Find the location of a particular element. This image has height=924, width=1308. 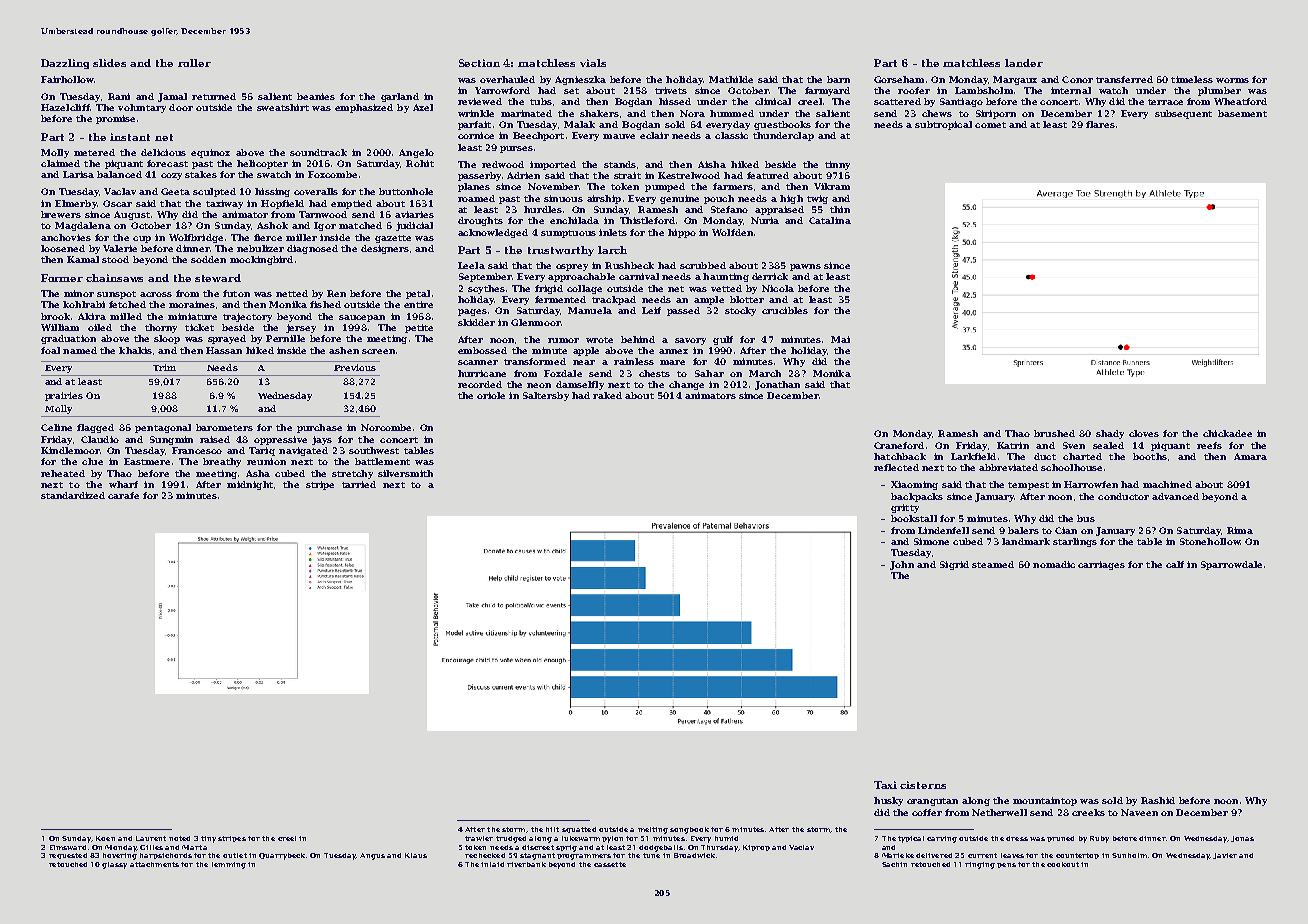

claimed is located at coordinates (60, 163).
